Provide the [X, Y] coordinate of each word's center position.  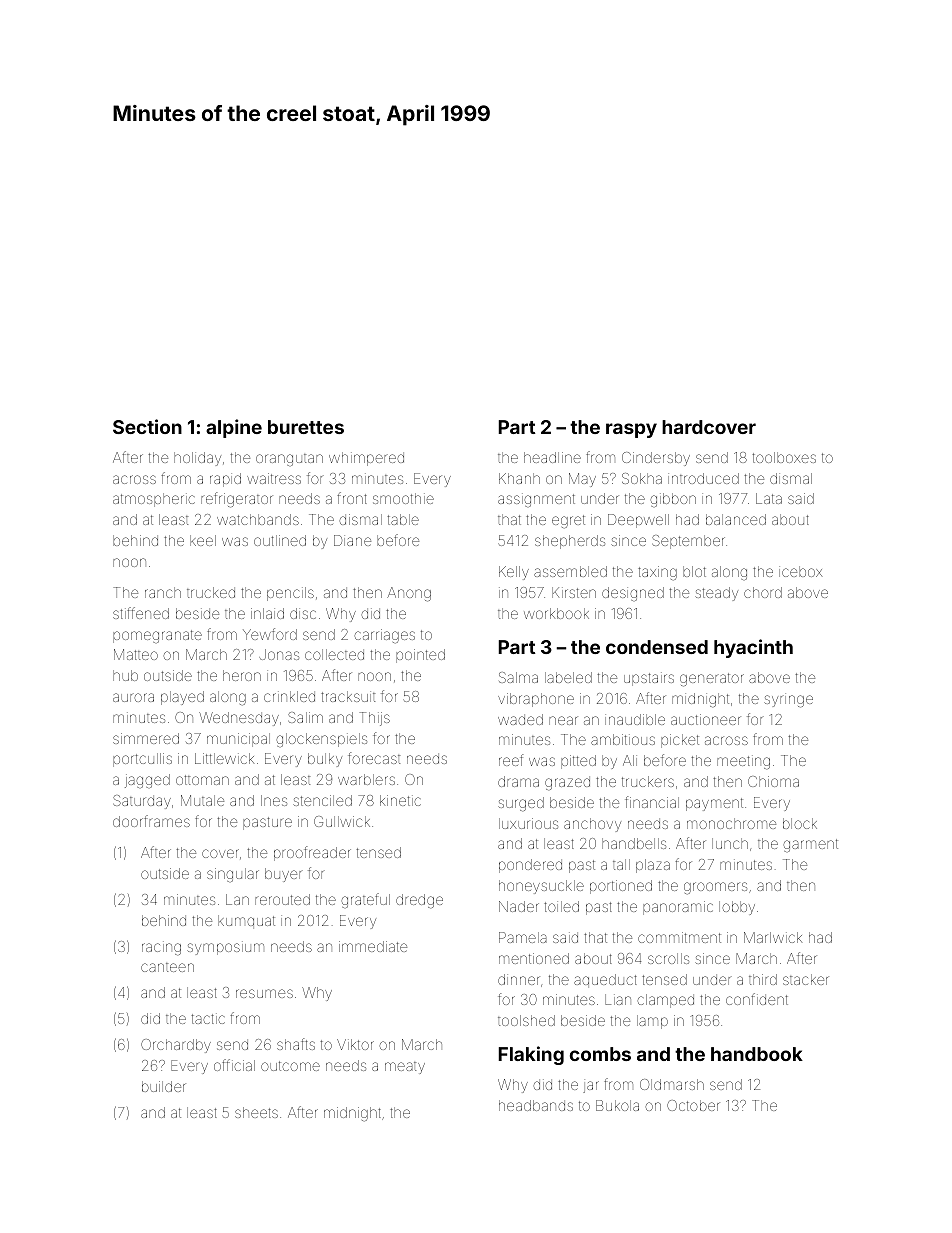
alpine [234, 428]
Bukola [617, 1105]
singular [233, 875]
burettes [306, 427]
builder [164, 1086]
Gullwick [342, 821]
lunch [730, 843]
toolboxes [784, 457]
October [693, 1105]
